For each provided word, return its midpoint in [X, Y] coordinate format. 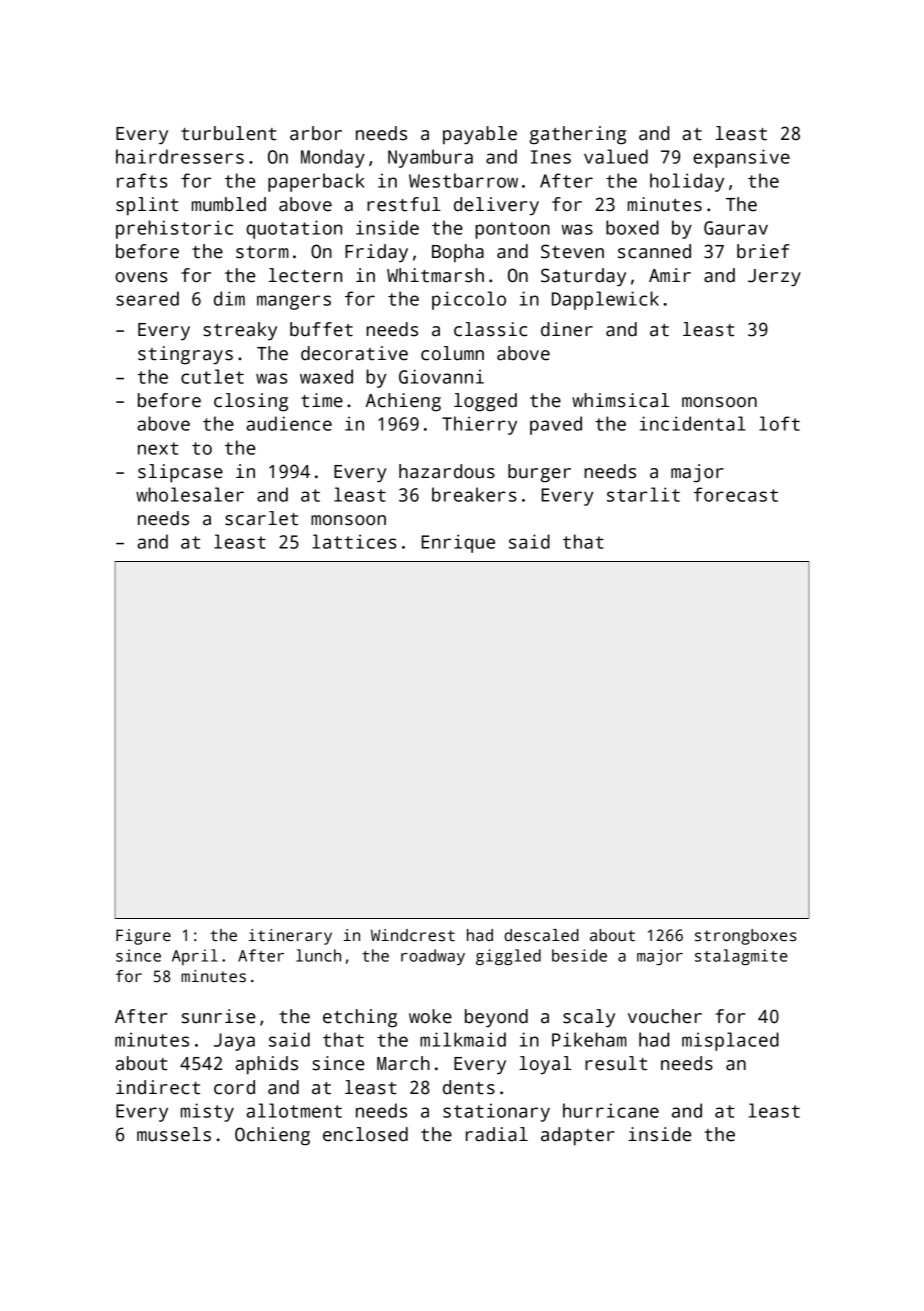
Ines [551, 157]
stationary [496, 1112]
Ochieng [272, 1136]
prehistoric [174, 229]
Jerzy [774, 278]
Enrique [458, 543]
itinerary [290, 937]
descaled [541, 935]
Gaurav [736, 228]
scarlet [261, 518]
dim [229, 298]
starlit [643, 494]
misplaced [730, 1041]
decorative [354, 353]
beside [579, 955]
